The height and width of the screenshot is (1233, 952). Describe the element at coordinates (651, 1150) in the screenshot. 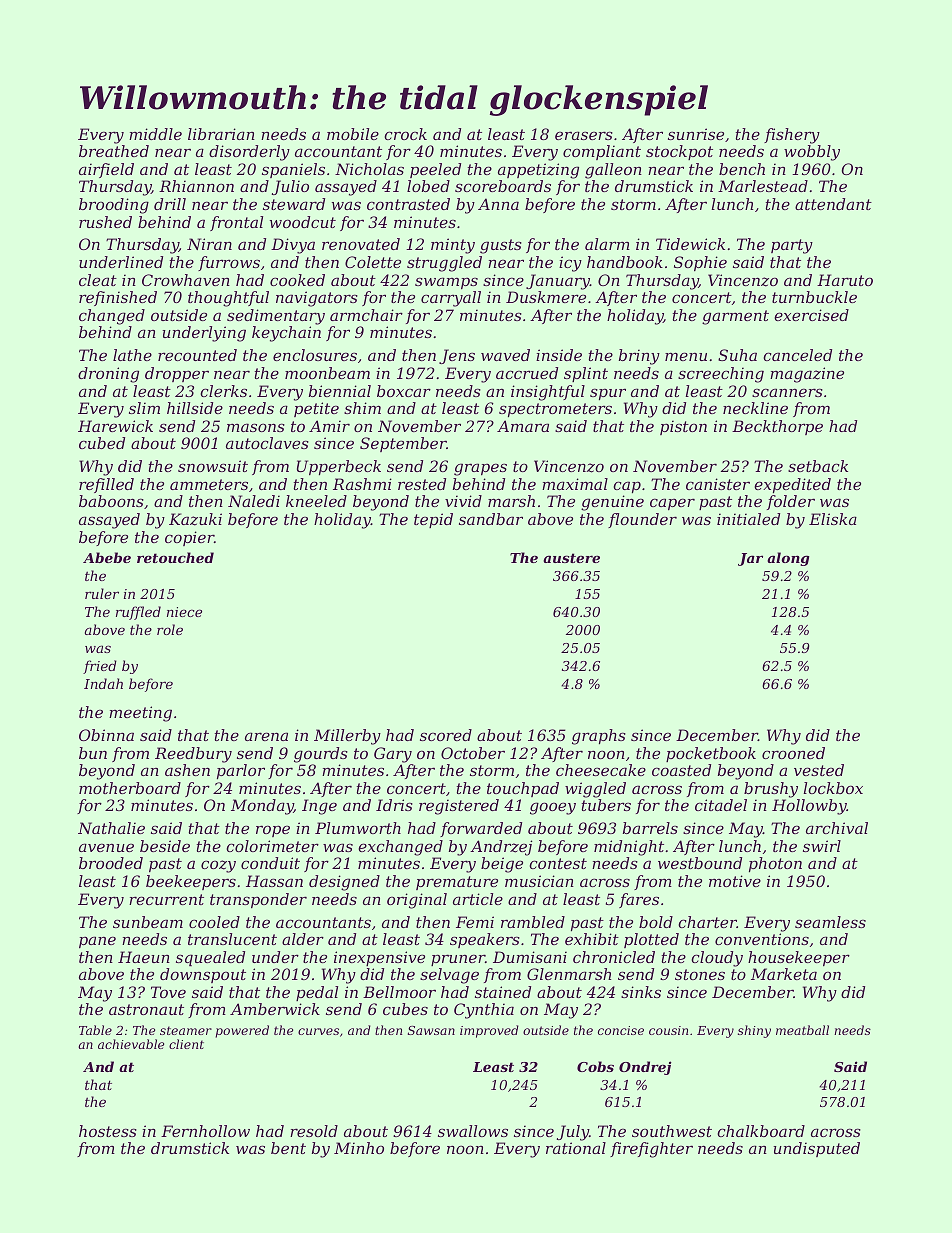

I see `firefighter` at that location.
